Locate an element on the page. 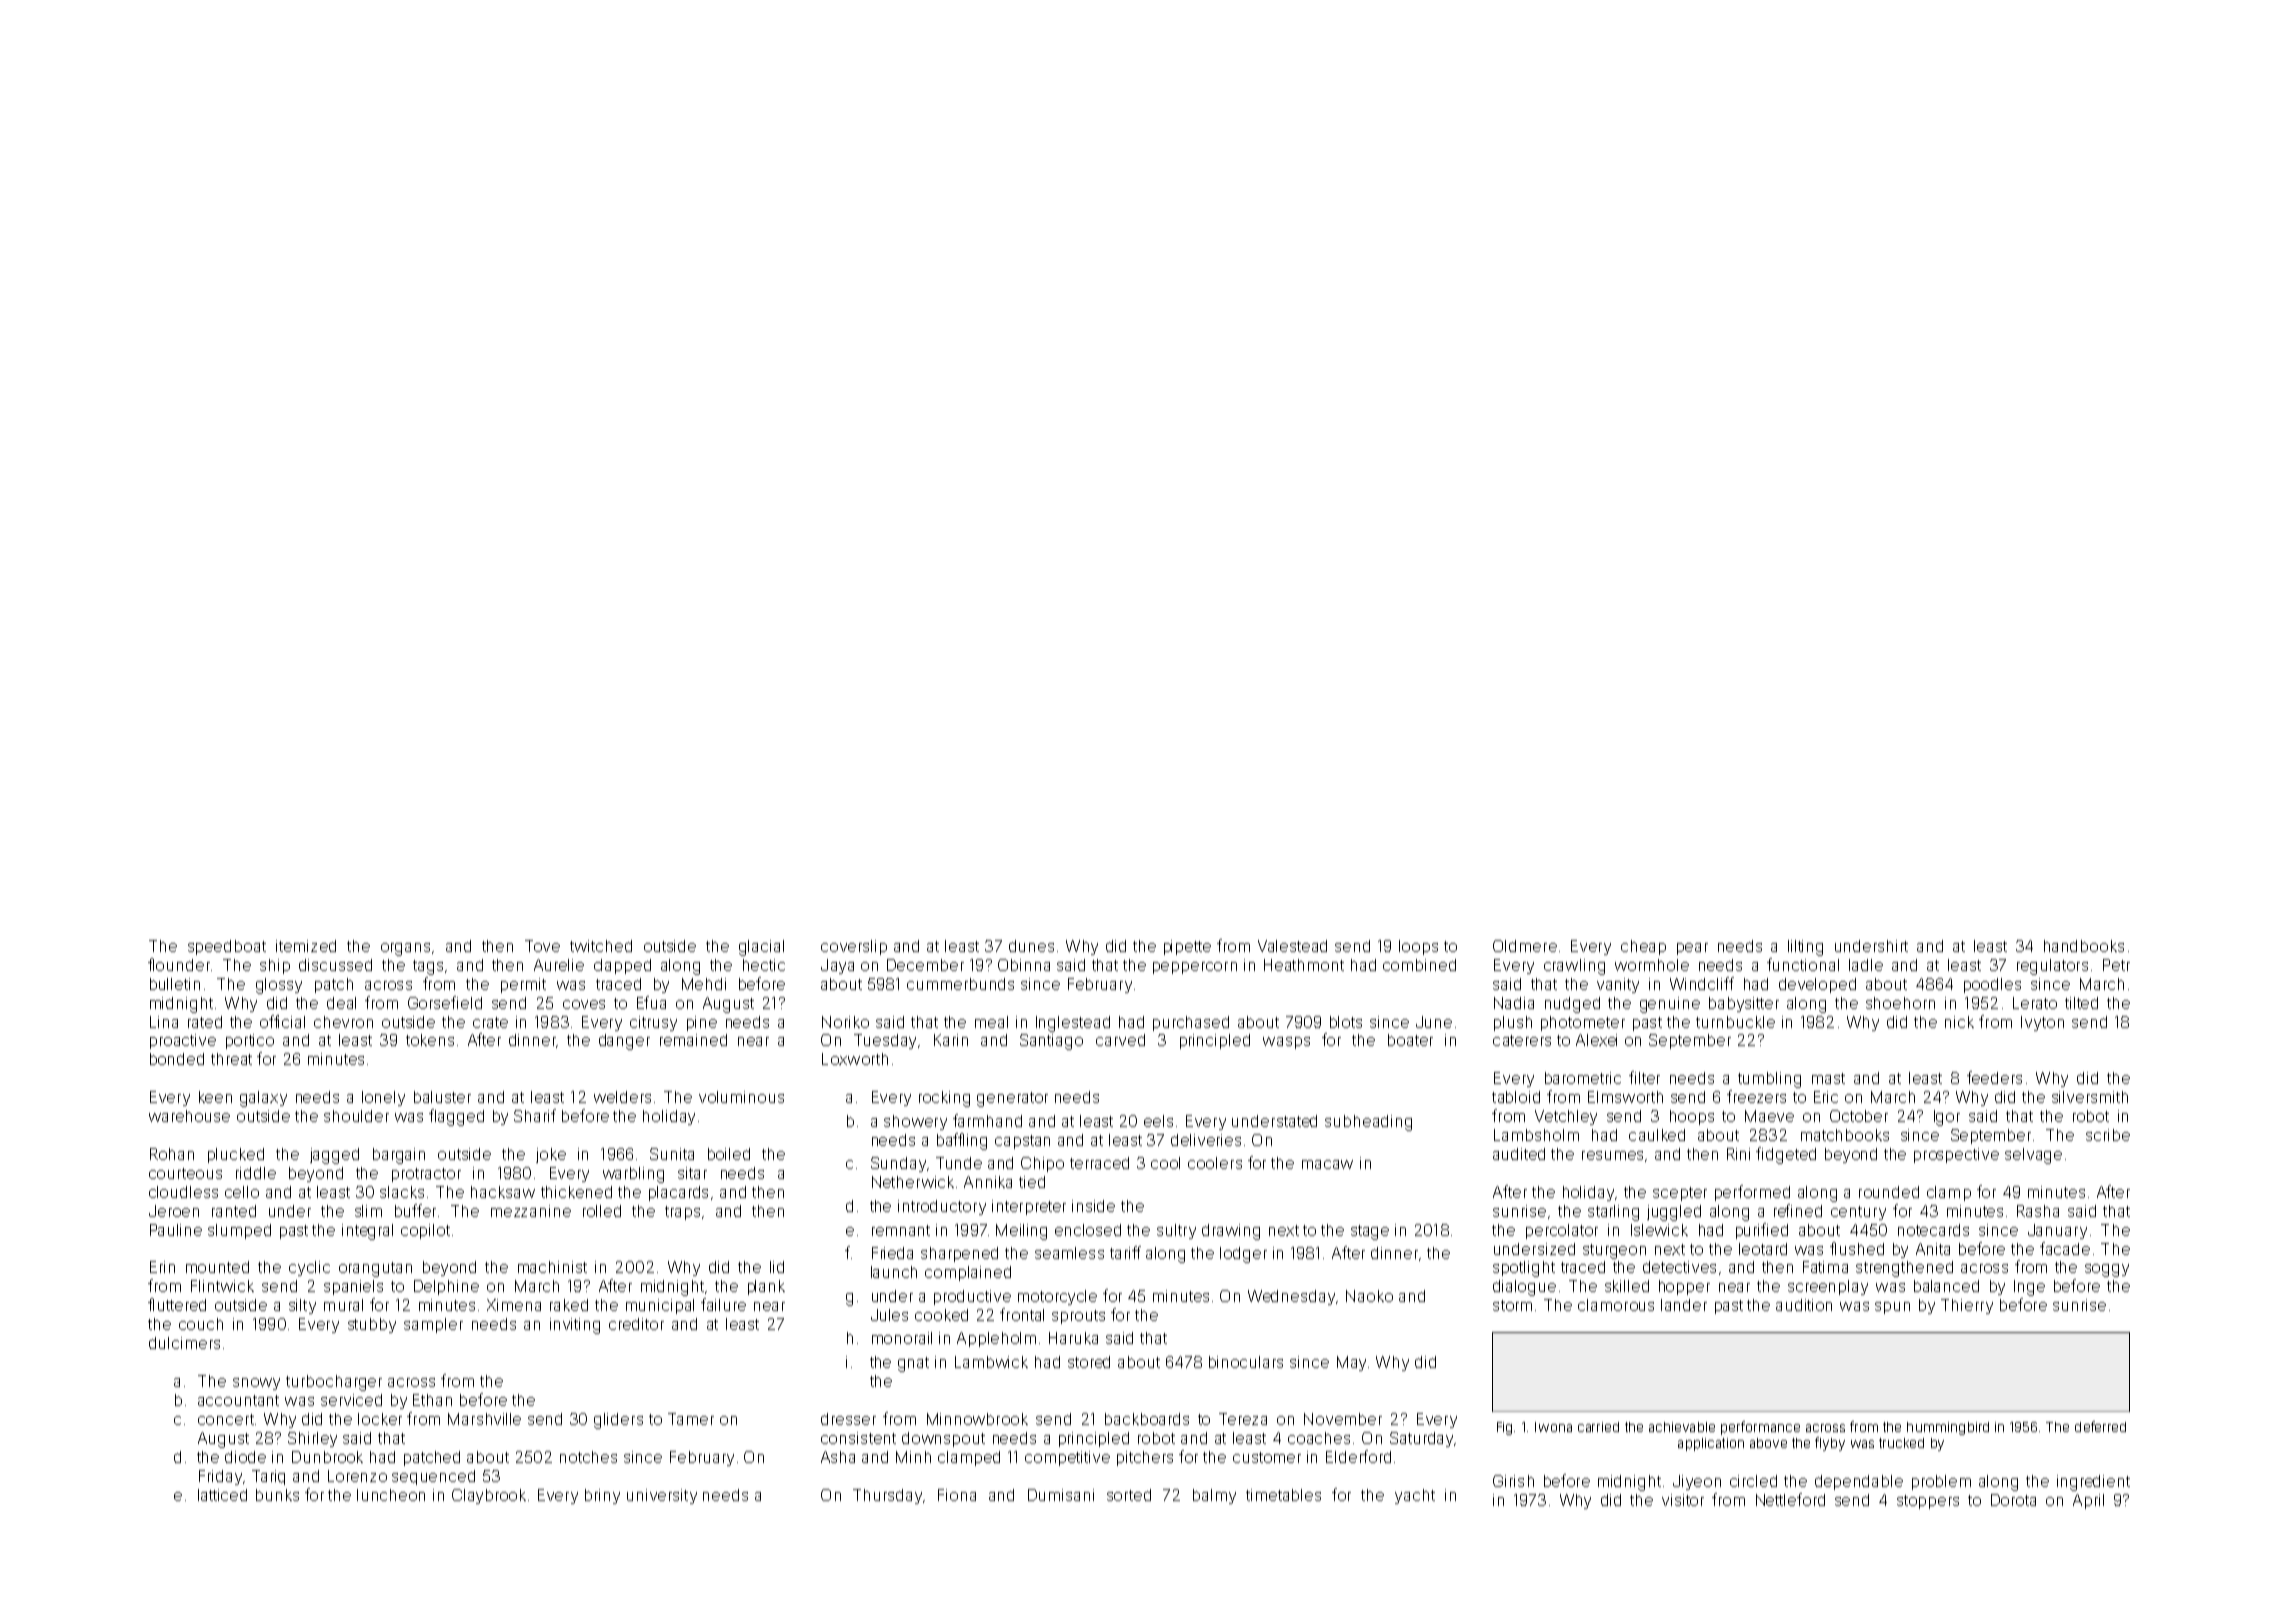 The width and height of the document is (2278, 1611). spun is located at coordinates (1892, 1308).
